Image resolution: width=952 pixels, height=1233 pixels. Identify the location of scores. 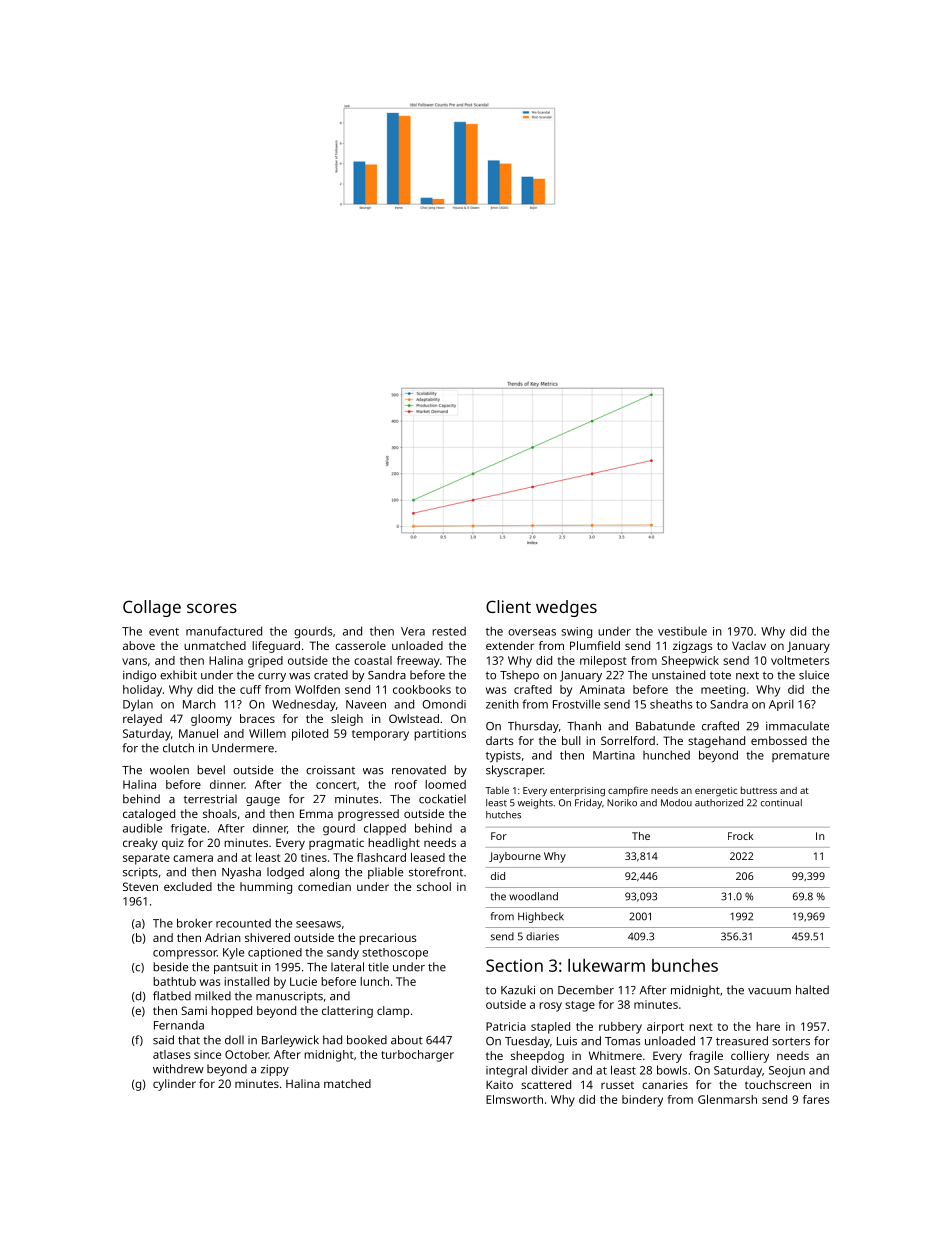
(212, 608).
